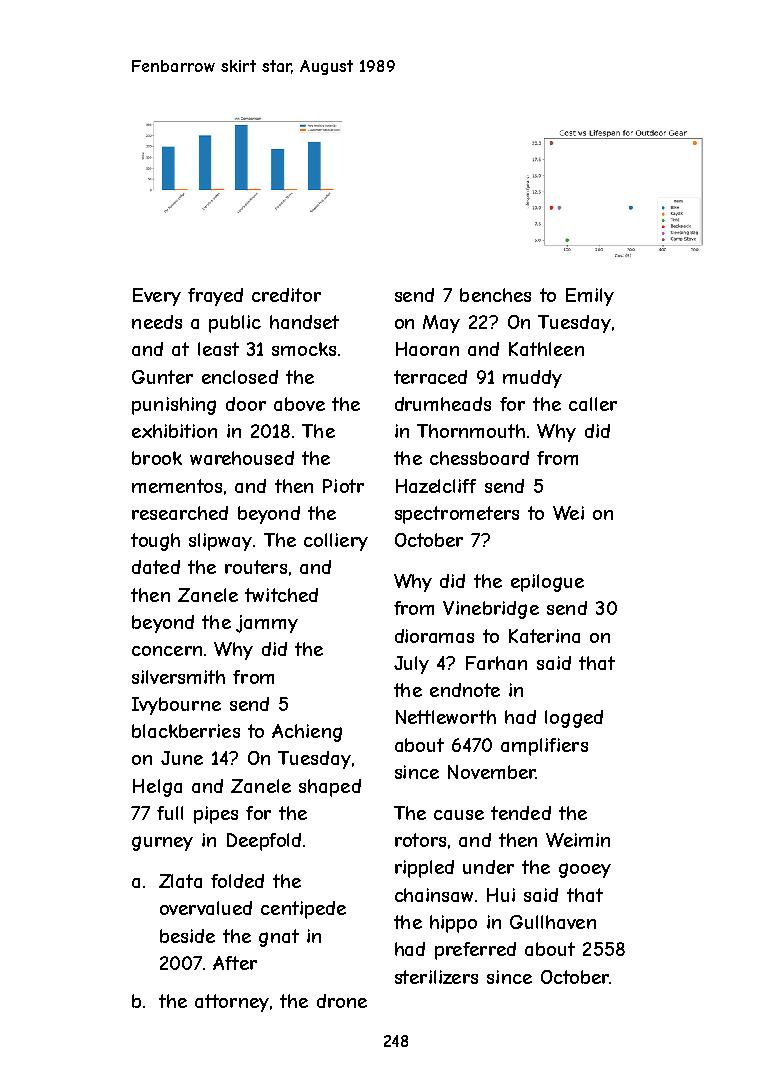 This screenshot has width=765, height=1086. Describe the element at coordinates (590, 297) in the screenshot. I see `Emily` at that location.
